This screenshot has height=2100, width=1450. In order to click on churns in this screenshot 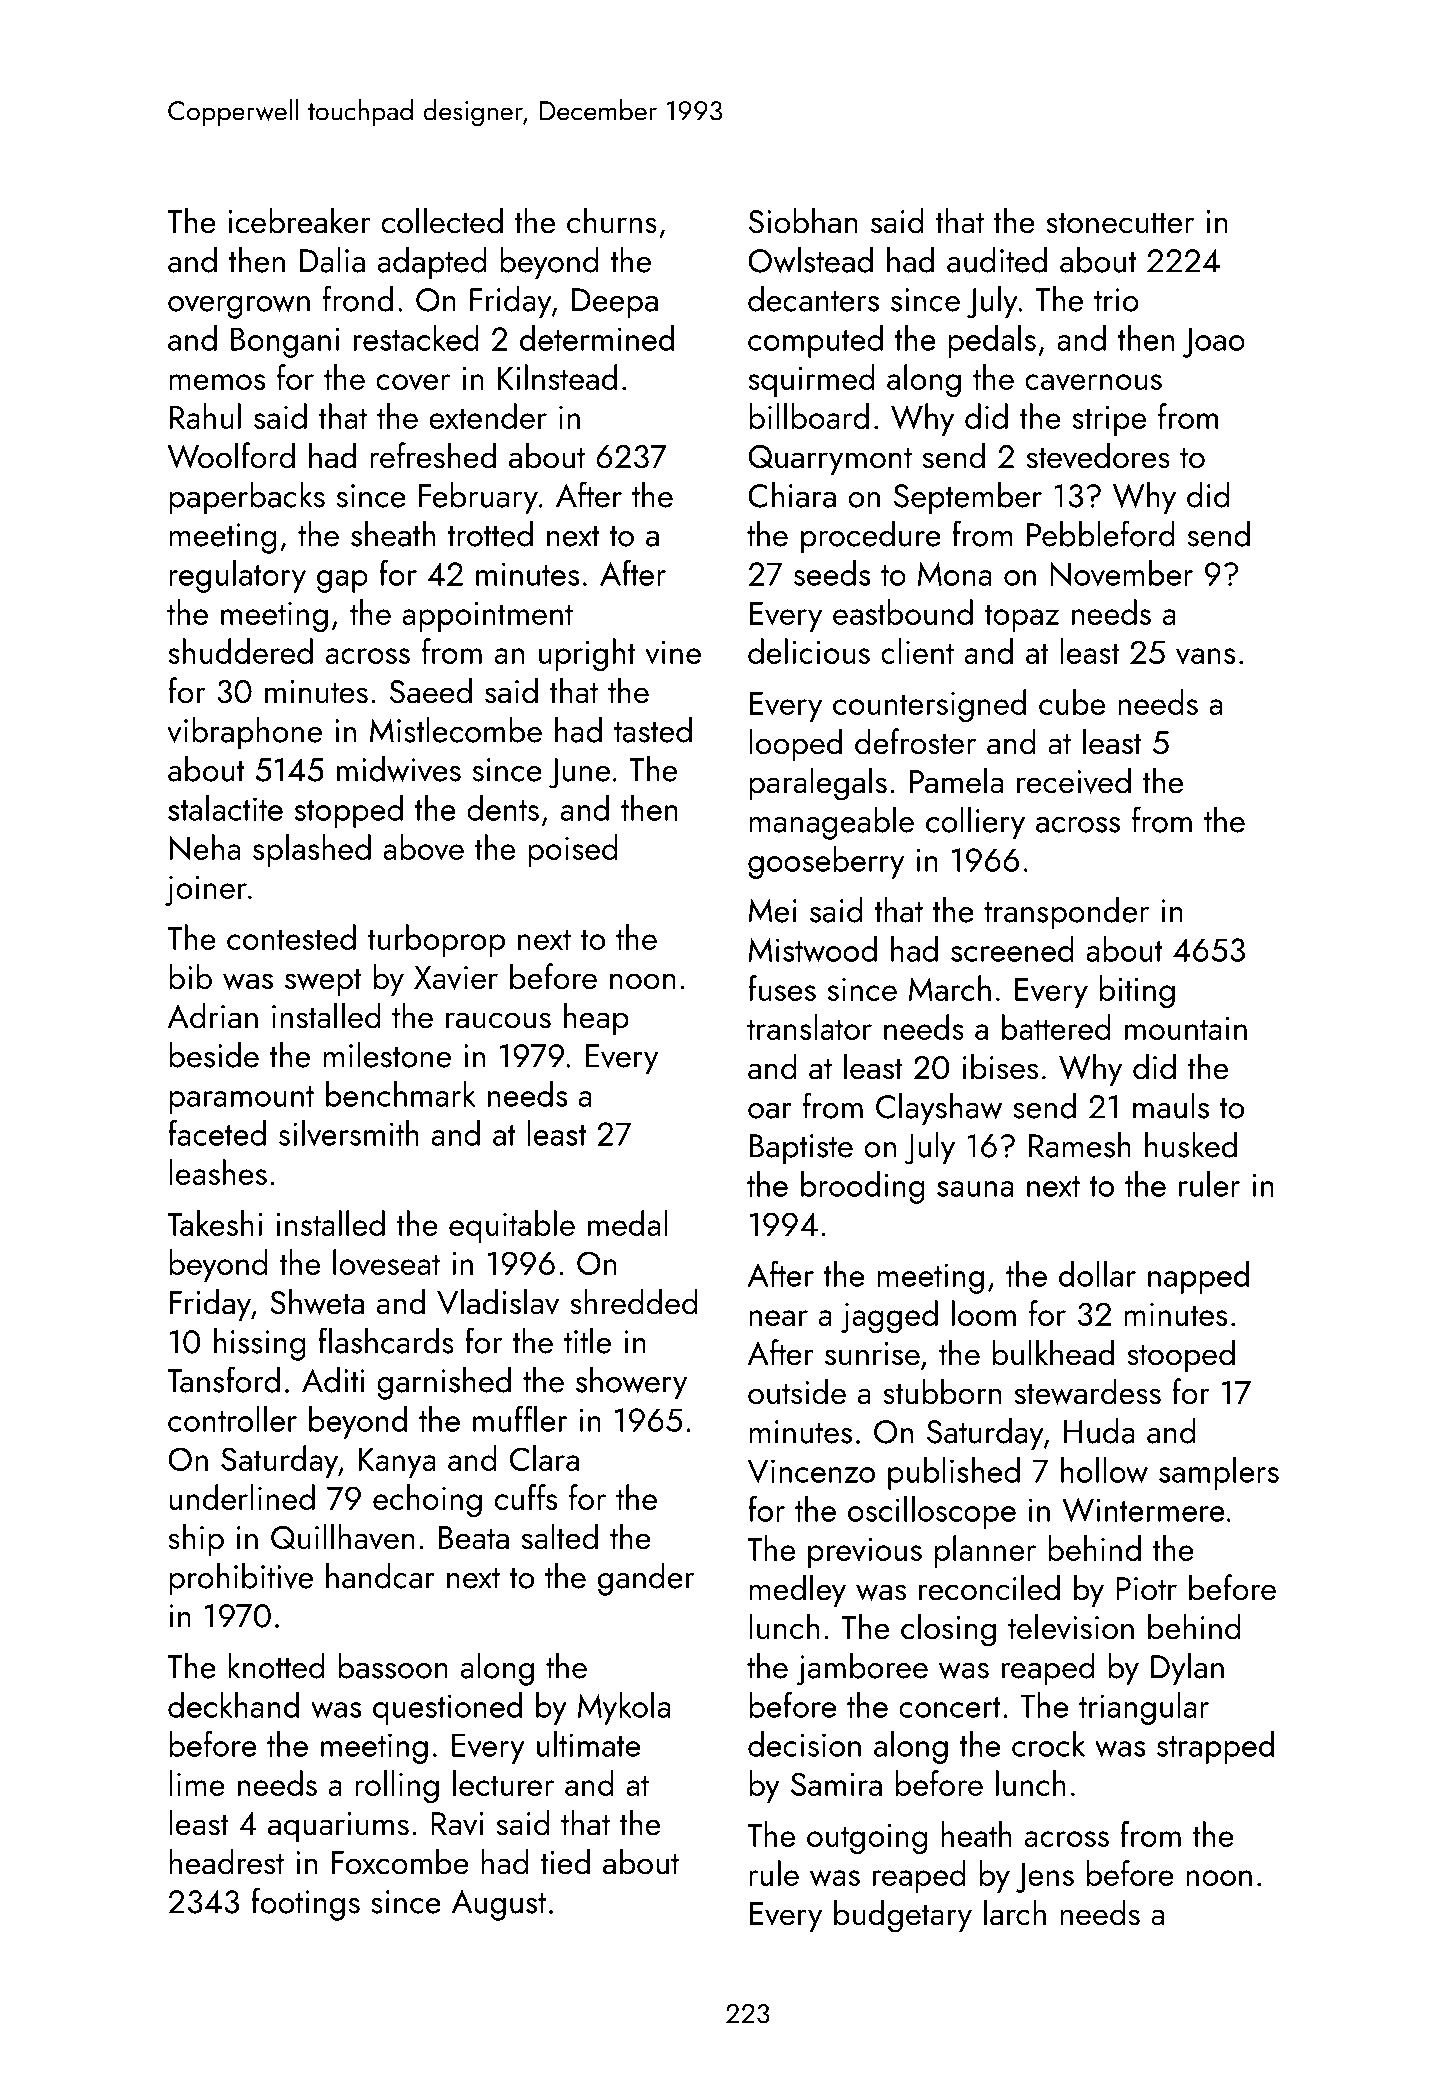, I will do `click(612, 220)`.
